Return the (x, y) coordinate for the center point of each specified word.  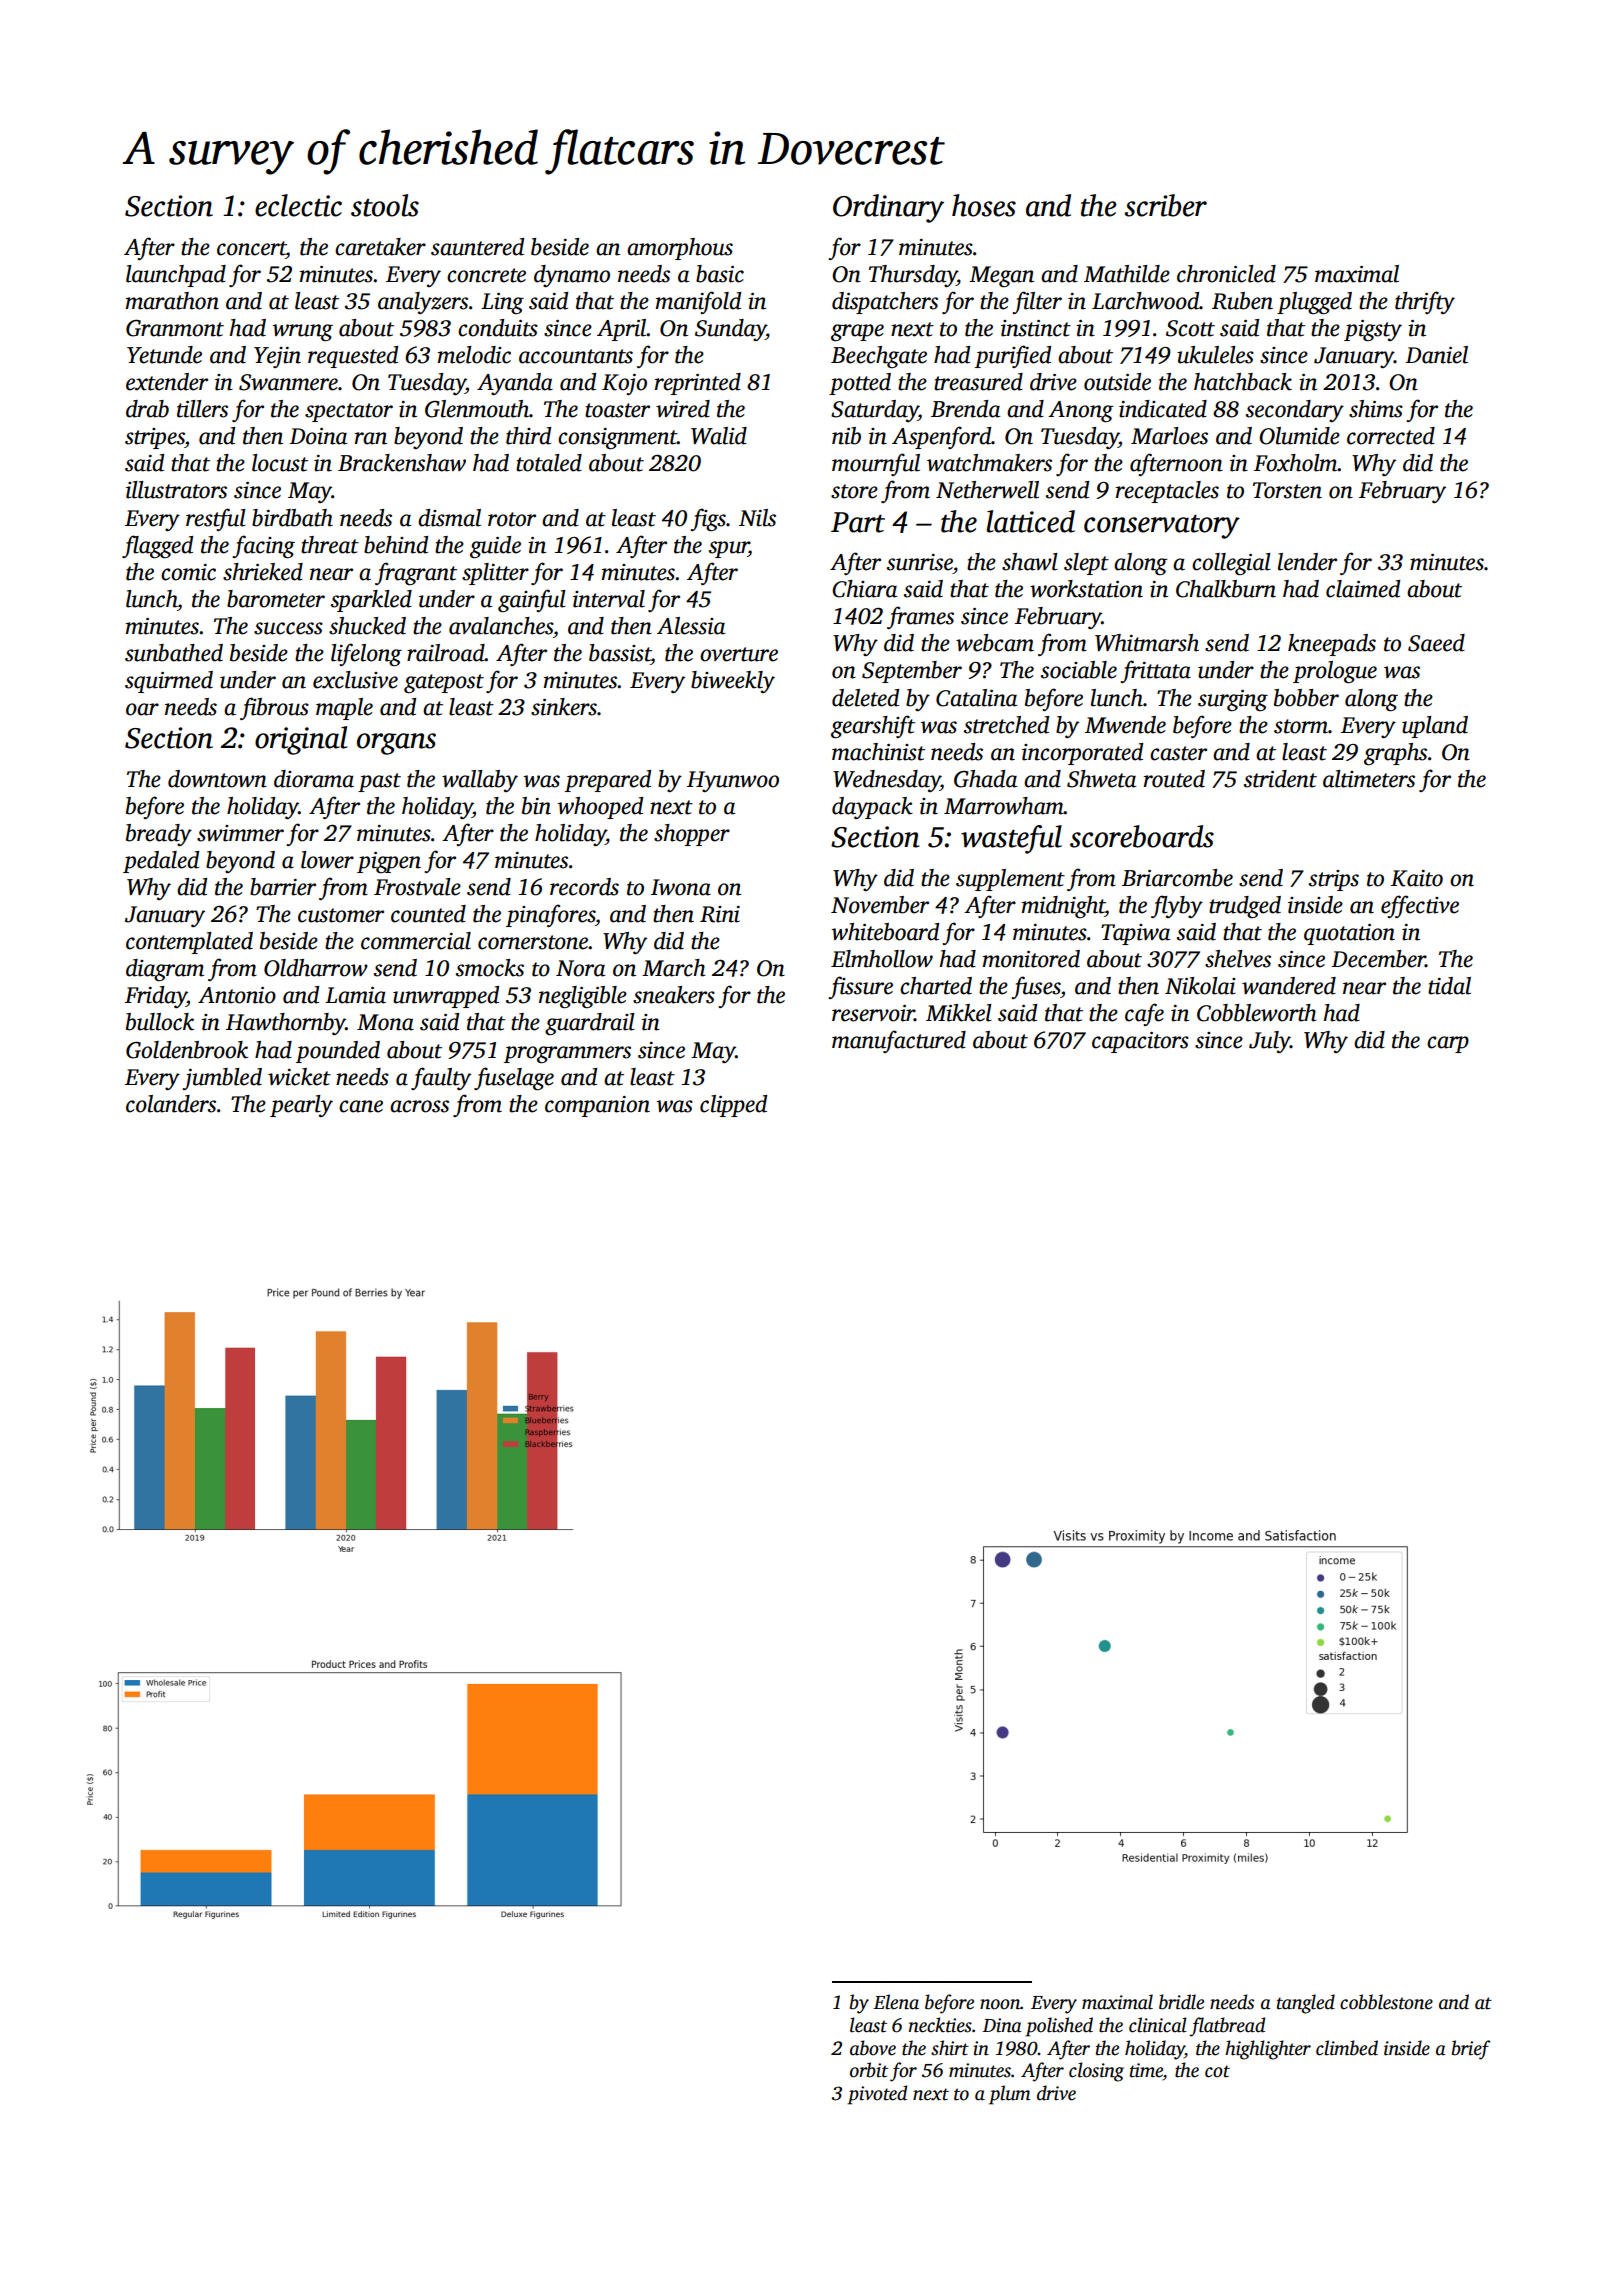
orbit (869, 2070)
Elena (896, 2002)
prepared (608, 781)
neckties (940, 2025)
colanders (171, 1104)
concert (251, 248)
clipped (733, 1106)
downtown (217, 779)
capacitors (1140, 1042)
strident (1280, 779)
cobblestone (1386, 2002)
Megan (1001, 277)
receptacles (1167, 492)
